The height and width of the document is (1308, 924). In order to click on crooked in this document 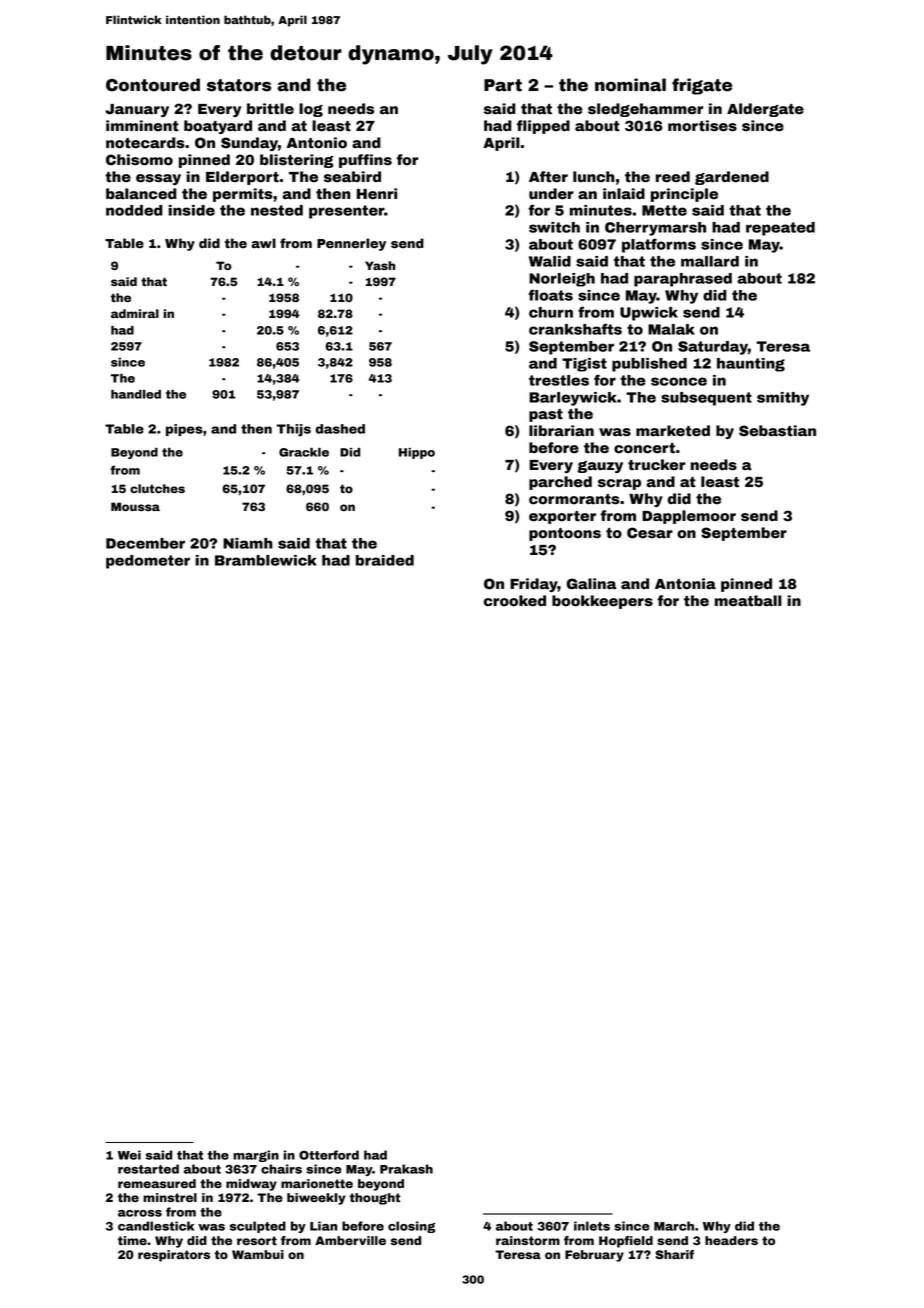, I will do `click(515, 601)`.
